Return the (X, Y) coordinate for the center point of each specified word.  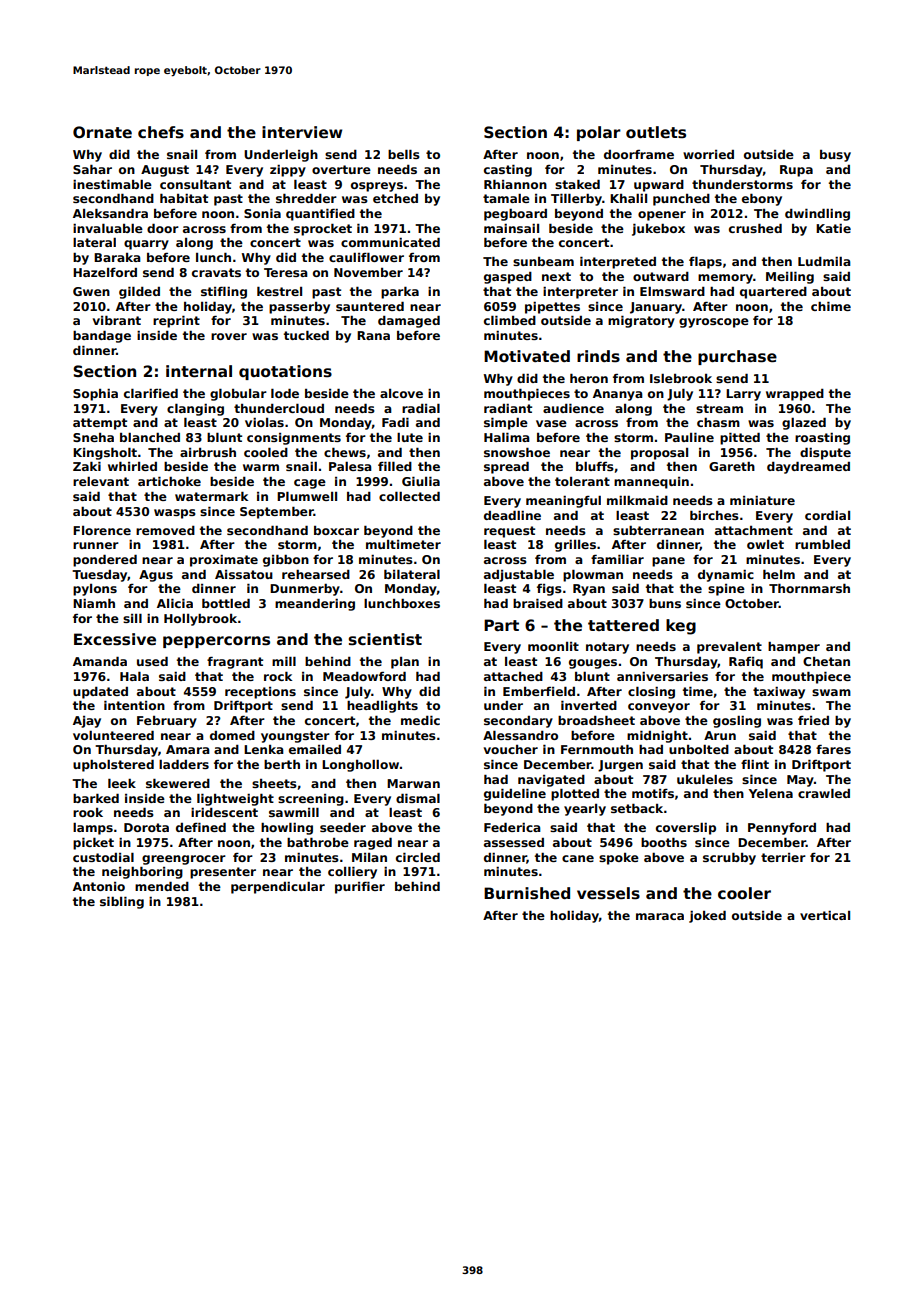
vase (551, 423)
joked (707, 917)
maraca (660, 916)
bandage (102, 337)
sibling (122, 903)
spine (726, 590)
